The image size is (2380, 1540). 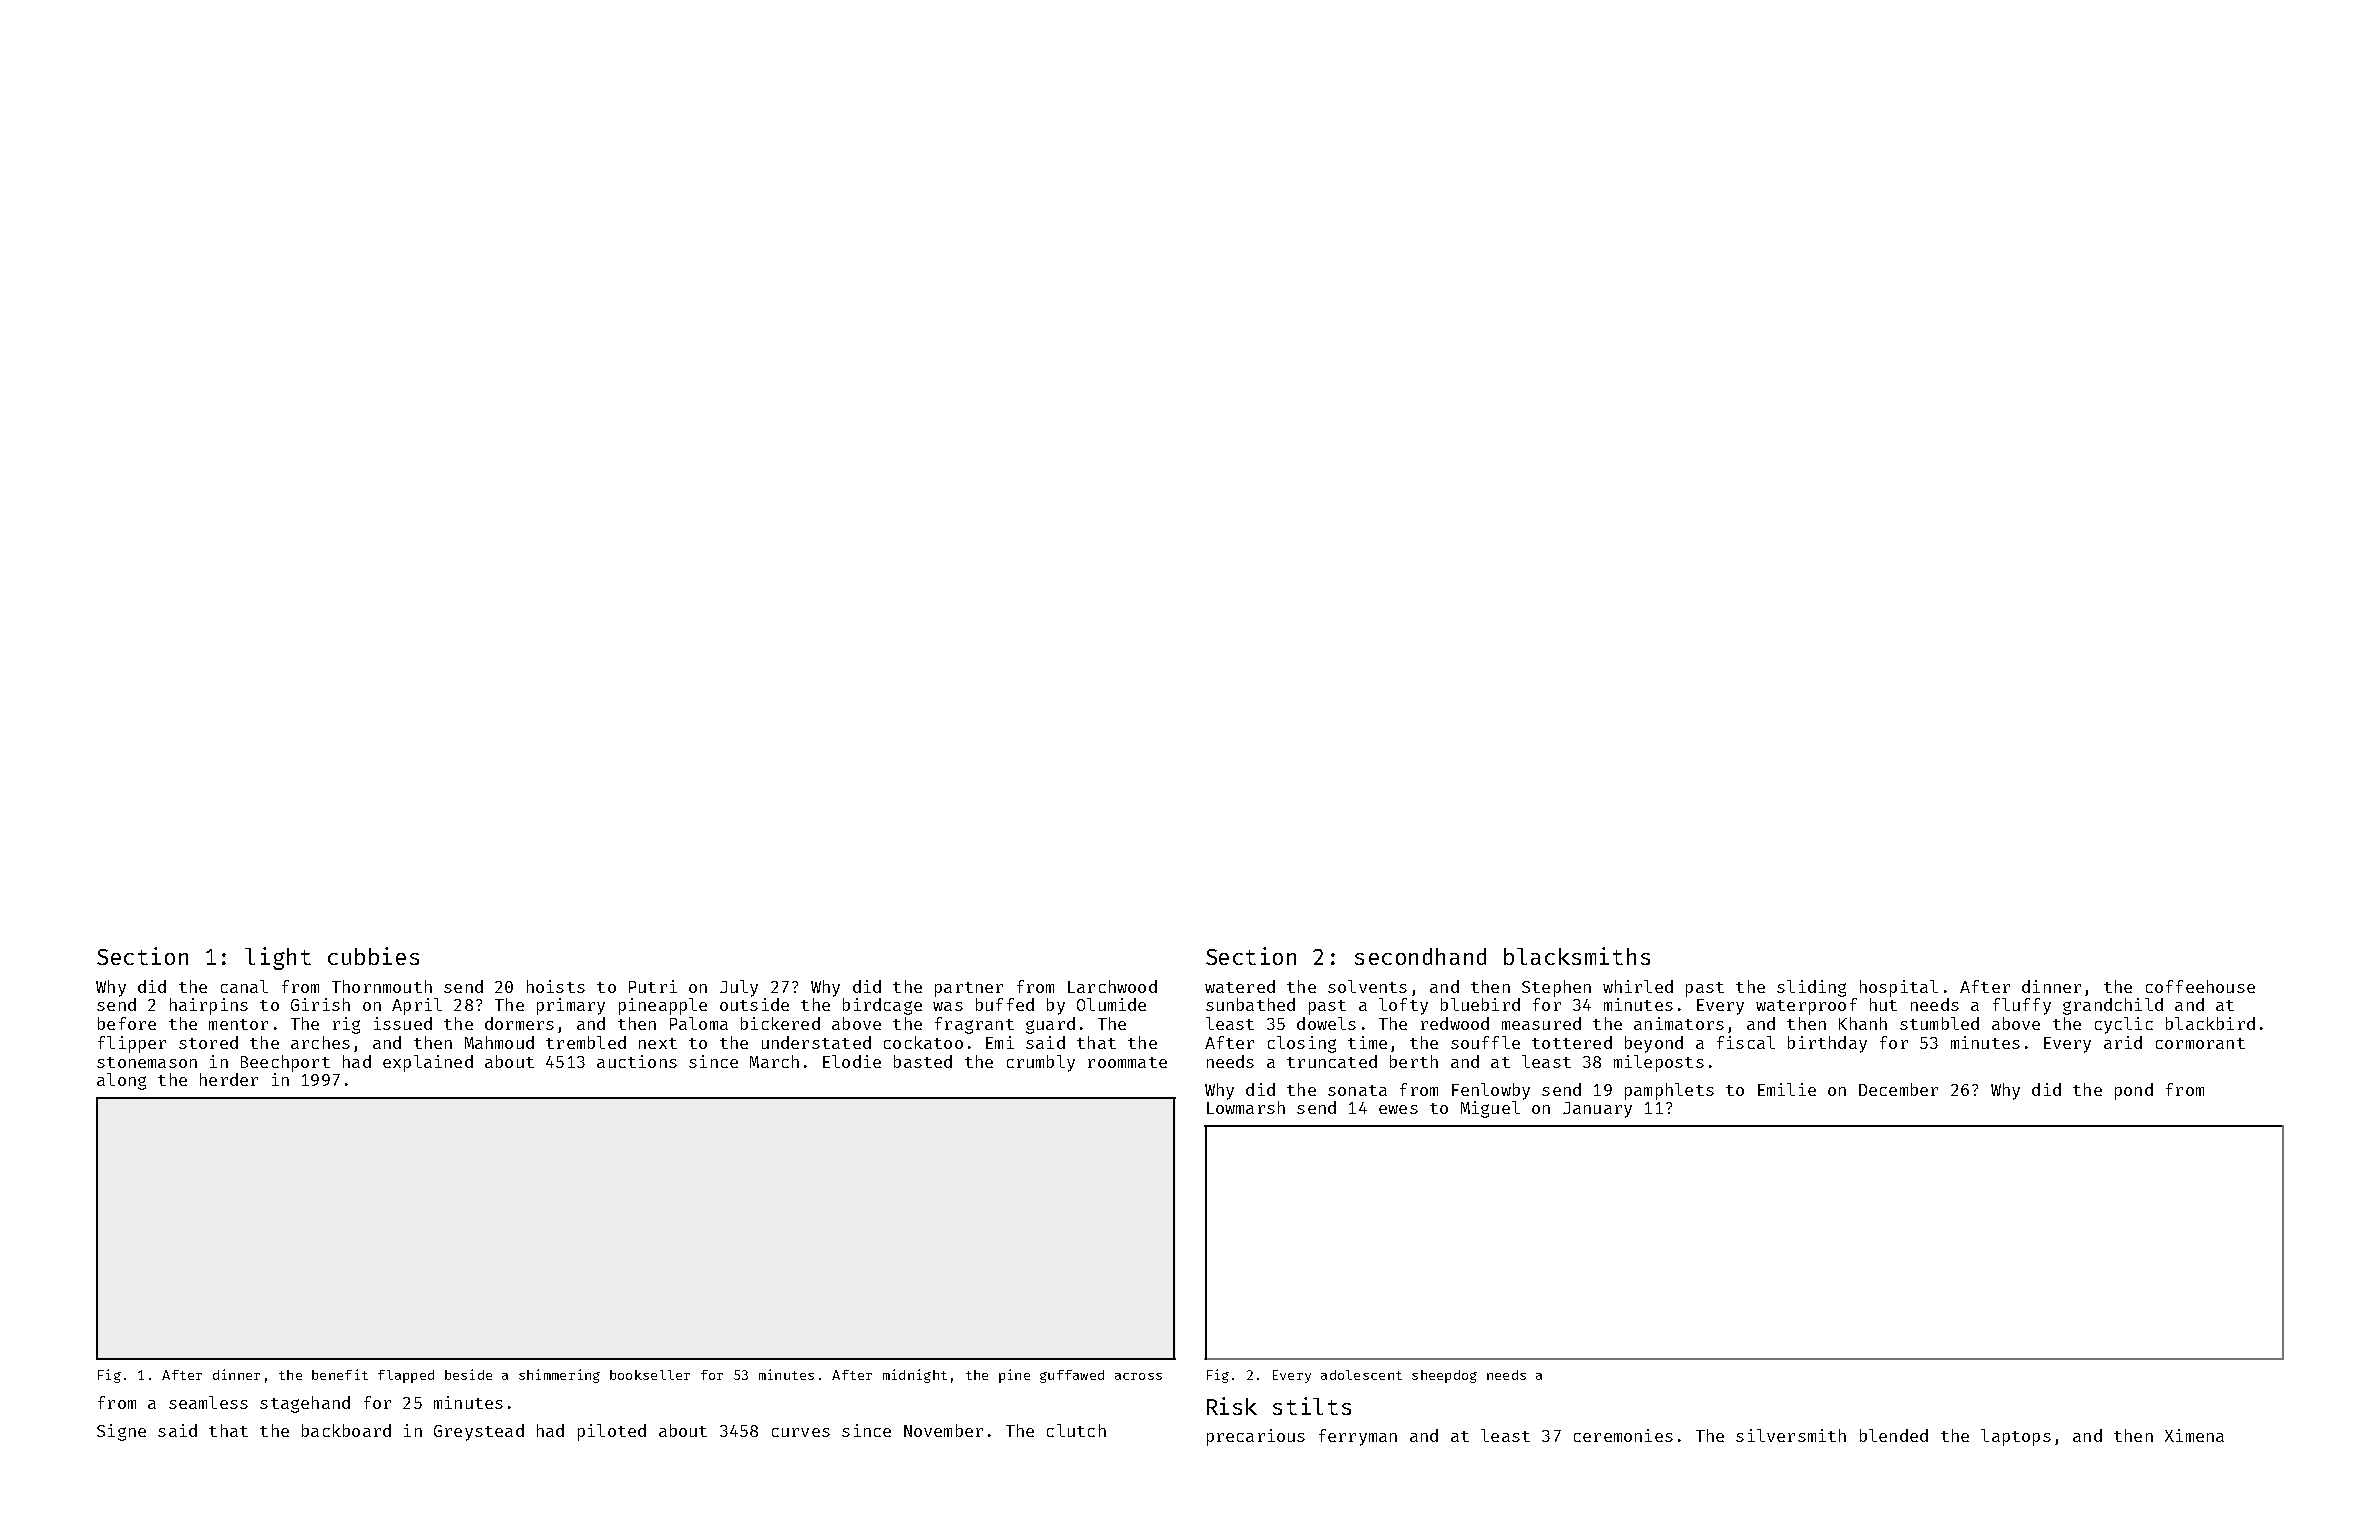 What do you see at coordinates (1246, 1107) in the page?
I see `Lowmarsh` at bounding box center [1246, 1107].
